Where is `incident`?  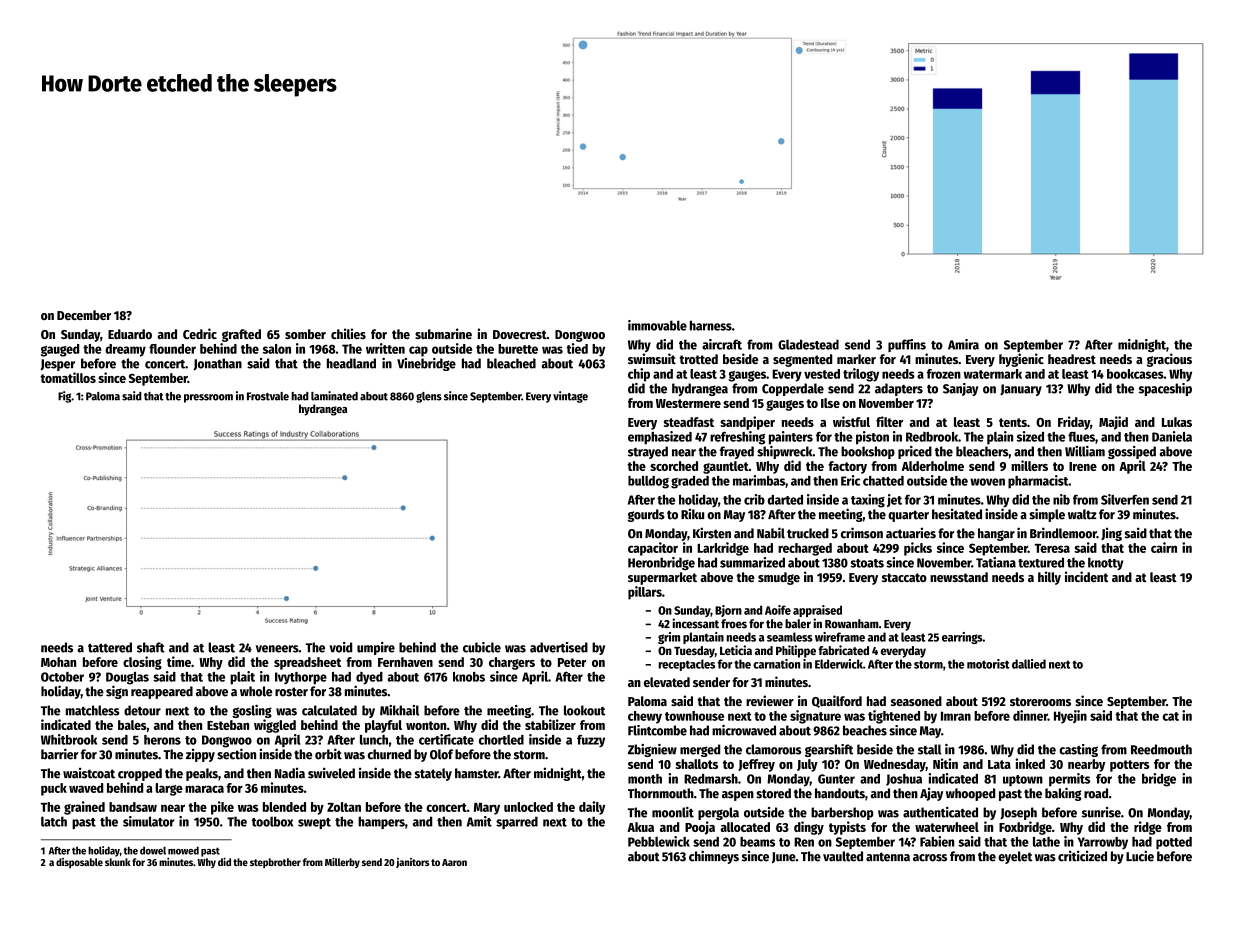 incident is located at coordinates (1086, 576).
